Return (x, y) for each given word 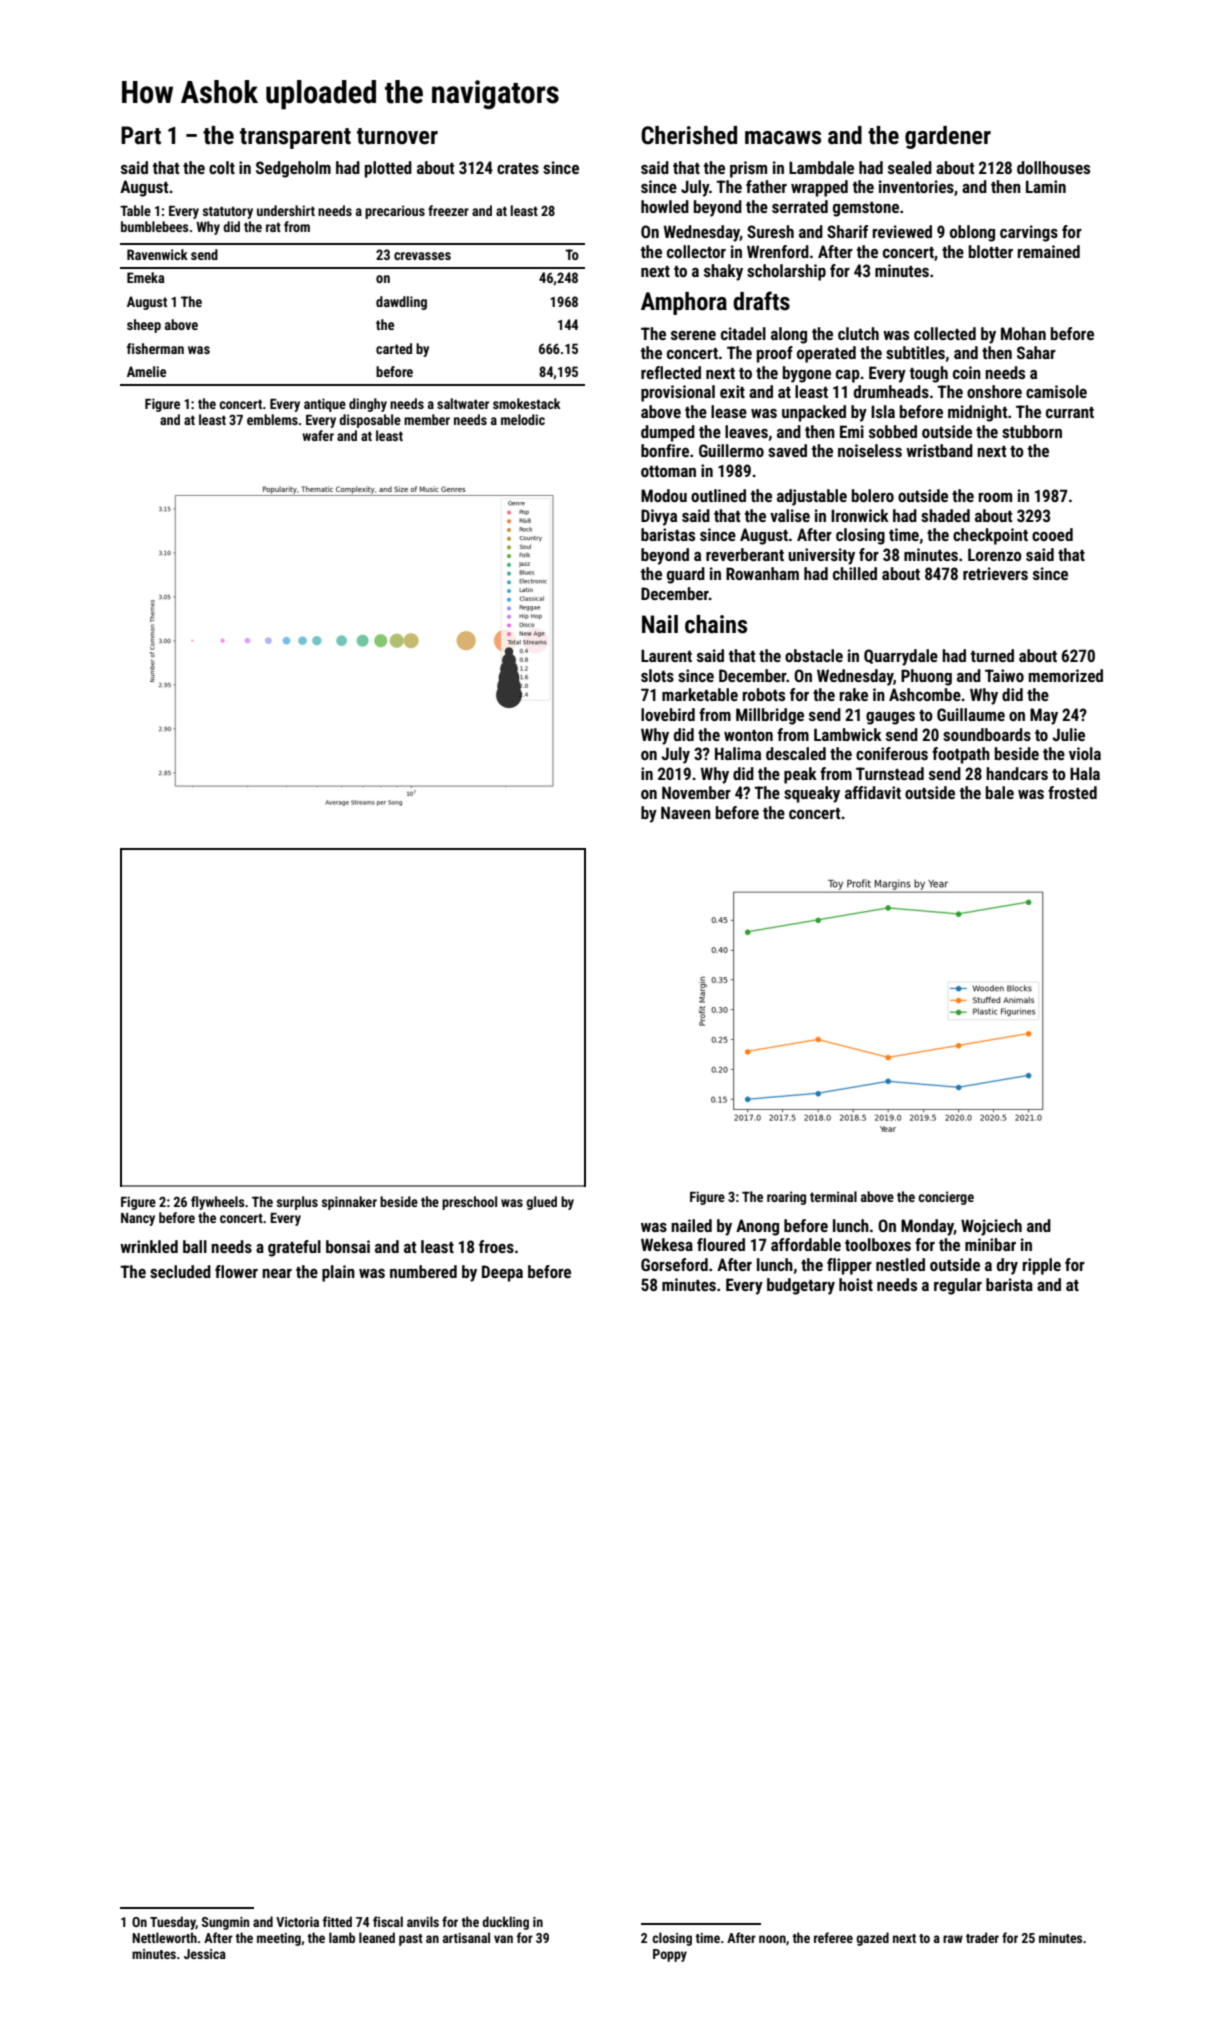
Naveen (686, 812)
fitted (337, 1921)
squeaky (812, 794)
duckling (505, 1923)
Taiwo (1004, 675)
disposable (370, 421)
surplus (297, 1203)
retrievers (995, 573)
